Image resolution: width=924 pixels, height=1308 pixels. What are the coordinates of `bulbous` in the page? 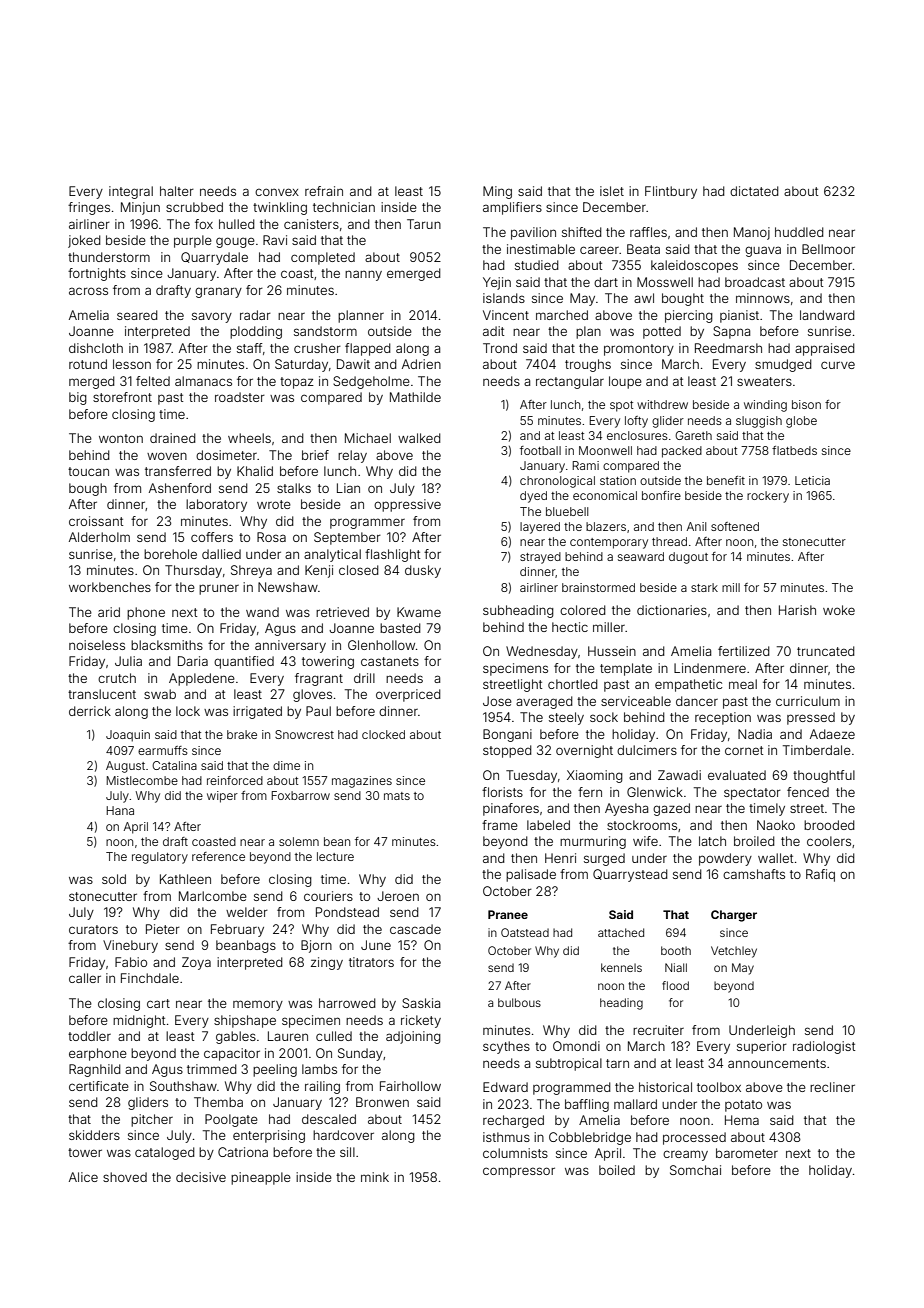 It's located at (519, 1002).
